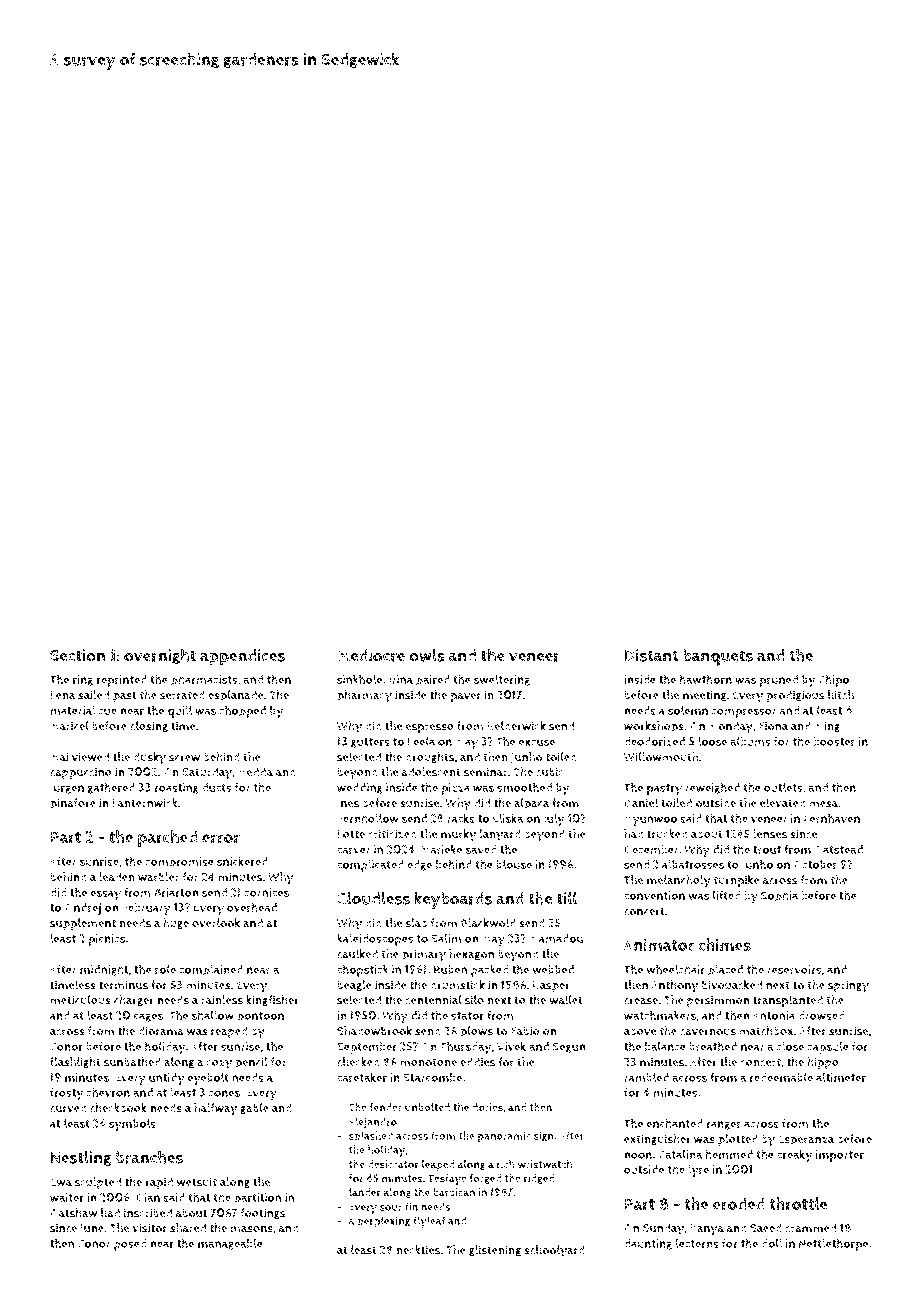 The width and height of the image is (924, 1308). Describe the element at coordinates (386, 1107) in the image. I see `fender` at that location.
